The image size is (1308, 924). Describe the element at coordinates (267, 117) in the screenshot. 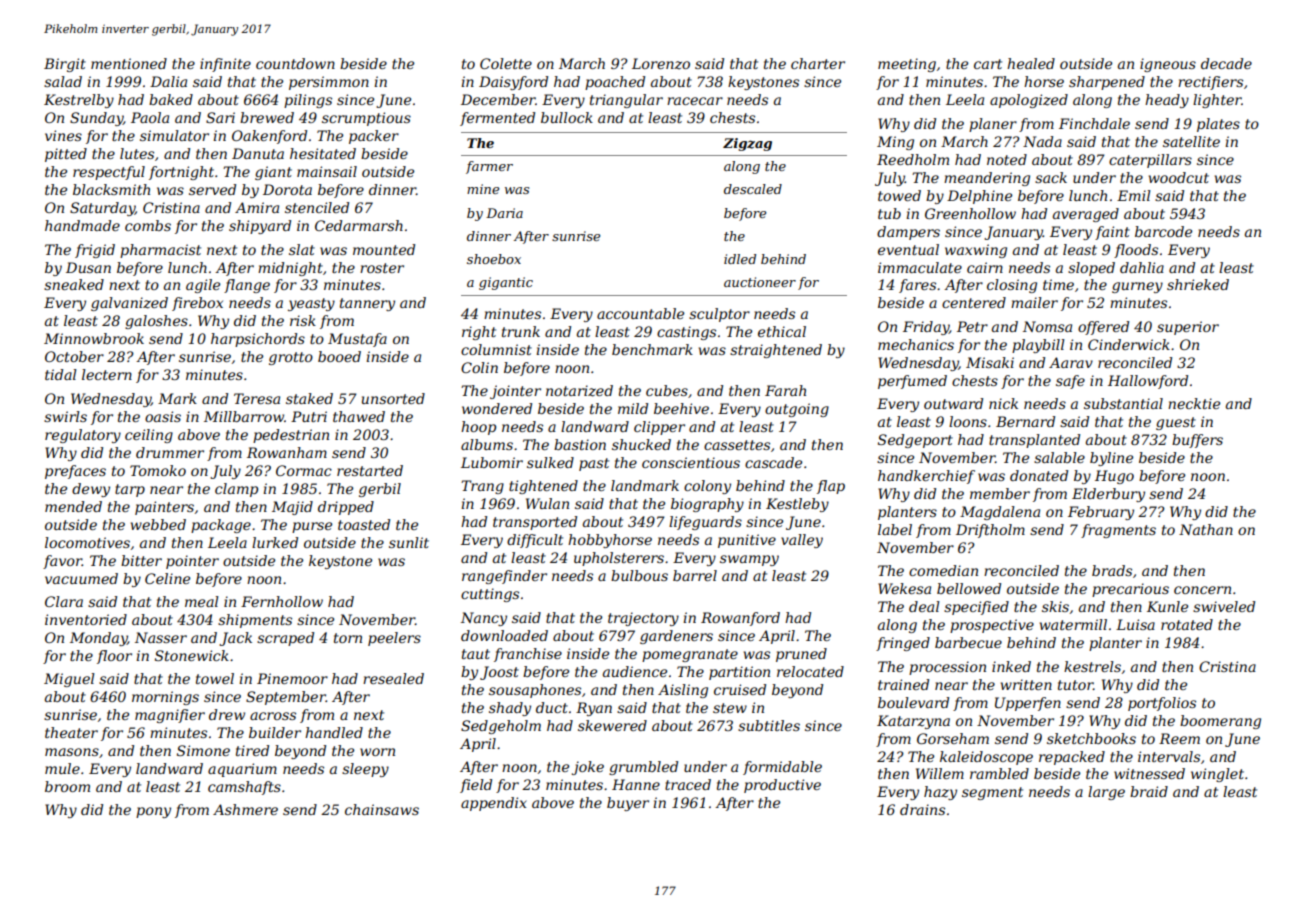

I see `brewed` at that location.
